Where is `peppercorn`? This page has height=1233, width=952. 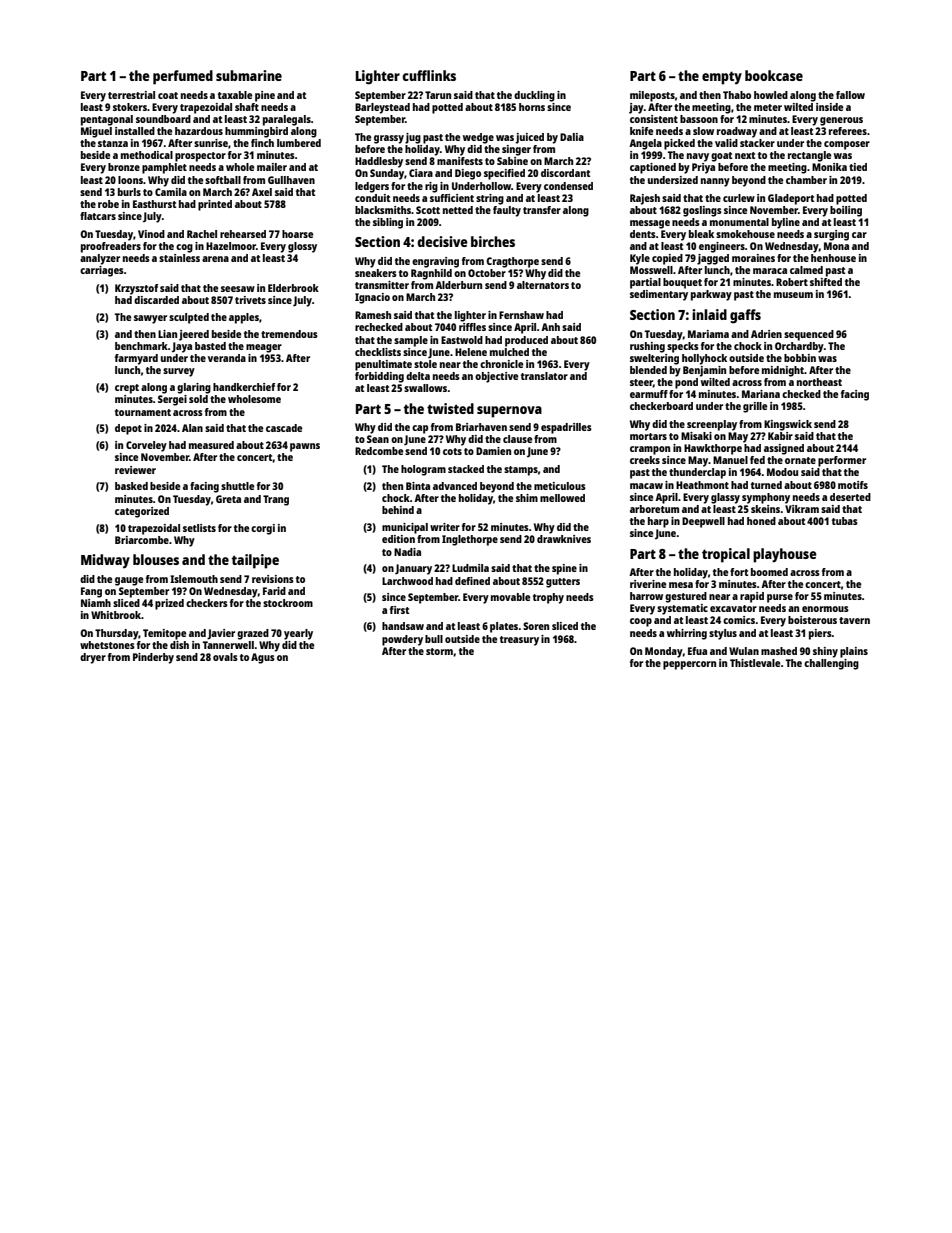 peppercorn is located at coordinates (689, 665).
